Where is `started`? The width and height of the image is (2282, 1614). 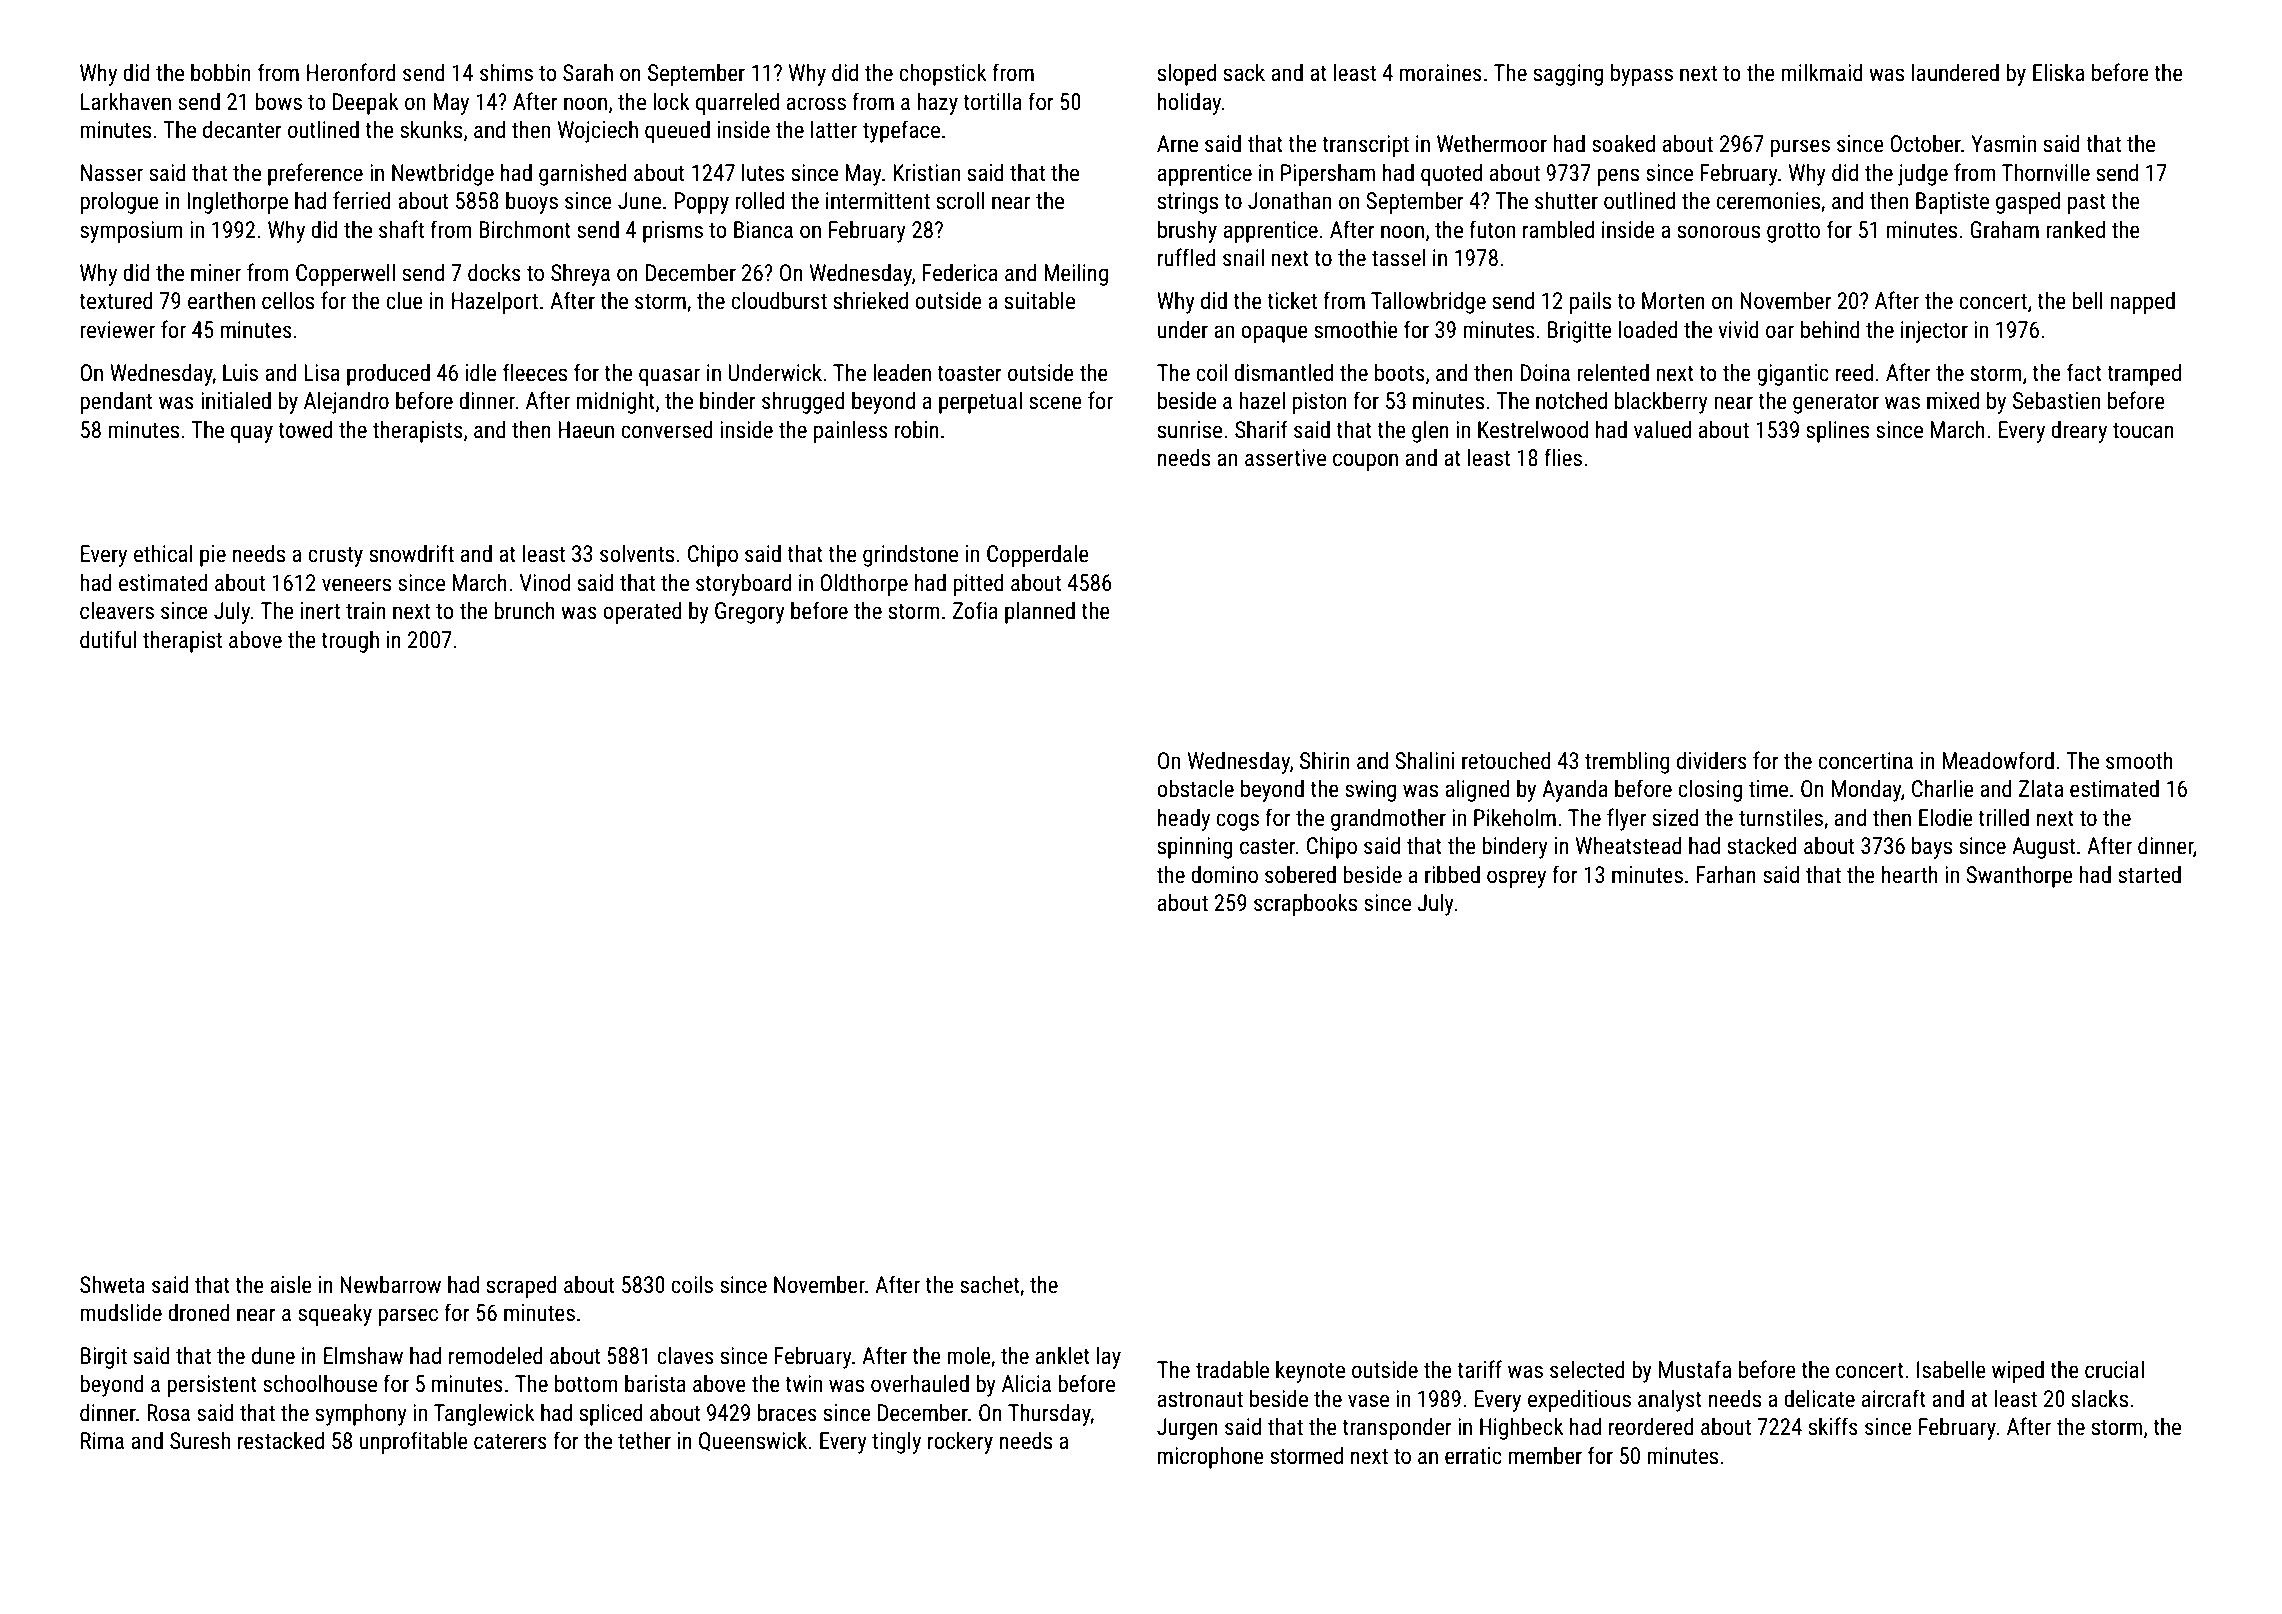 started is located at coordinates (2149, 874).
